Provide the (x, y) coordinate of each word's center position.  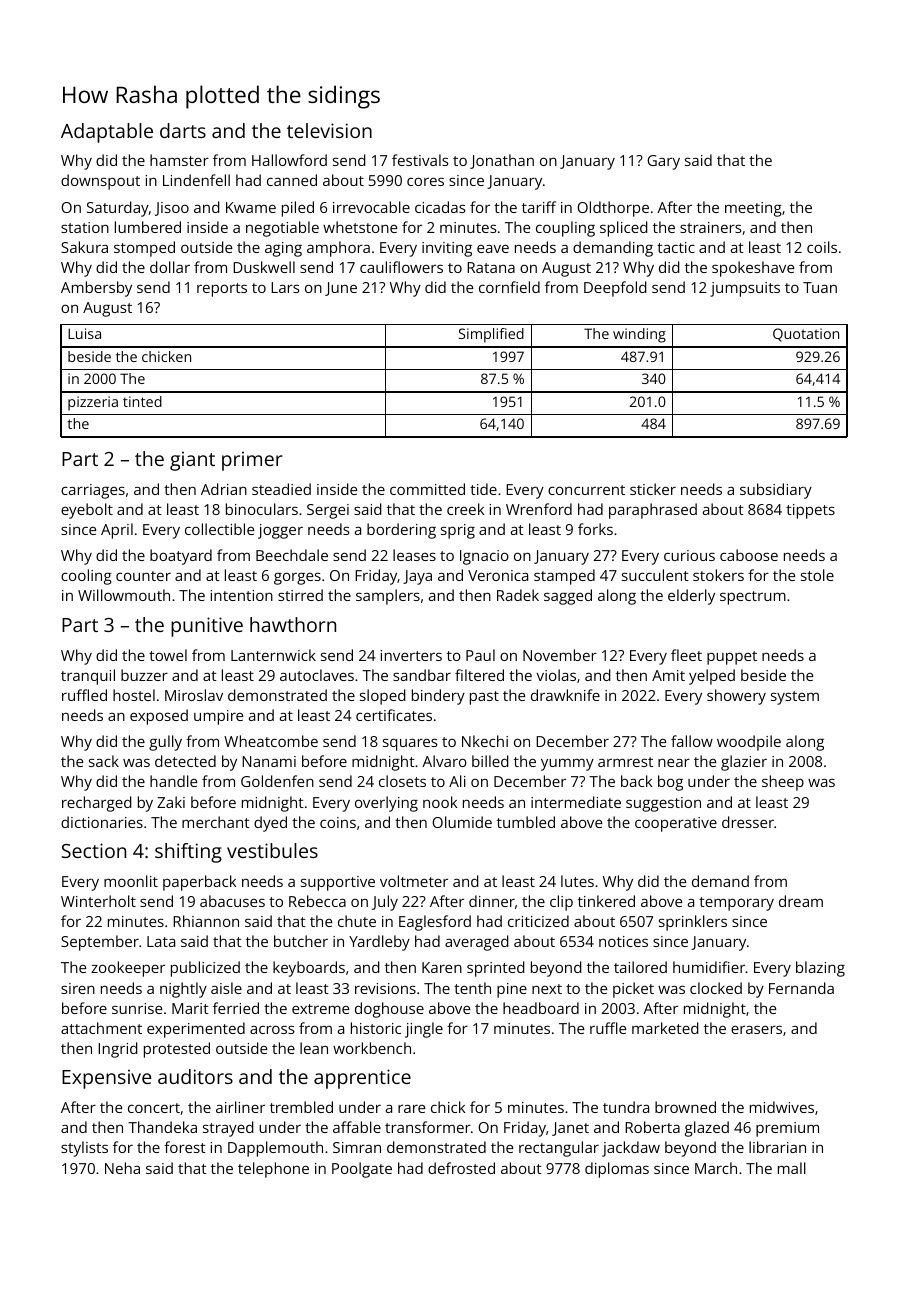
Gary (663, 162)
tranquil (88, 677)
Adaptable (107, 133)
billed (490, 761)
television (329, 130)
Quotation (806, 335)
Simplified (491, 335)
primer (252, 461)
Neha (122, 1168)
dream (801, 901)
